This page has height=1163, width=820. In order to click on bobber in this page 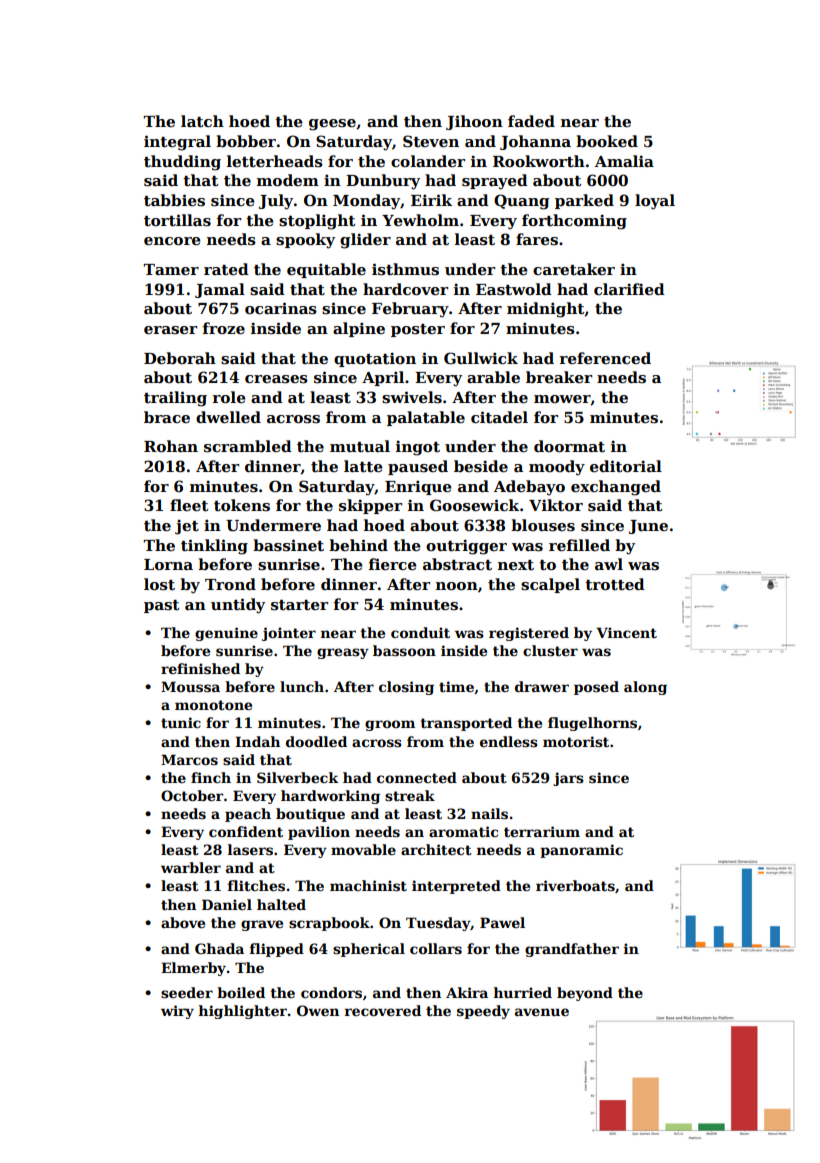, I will do `click(246, 141)`.
